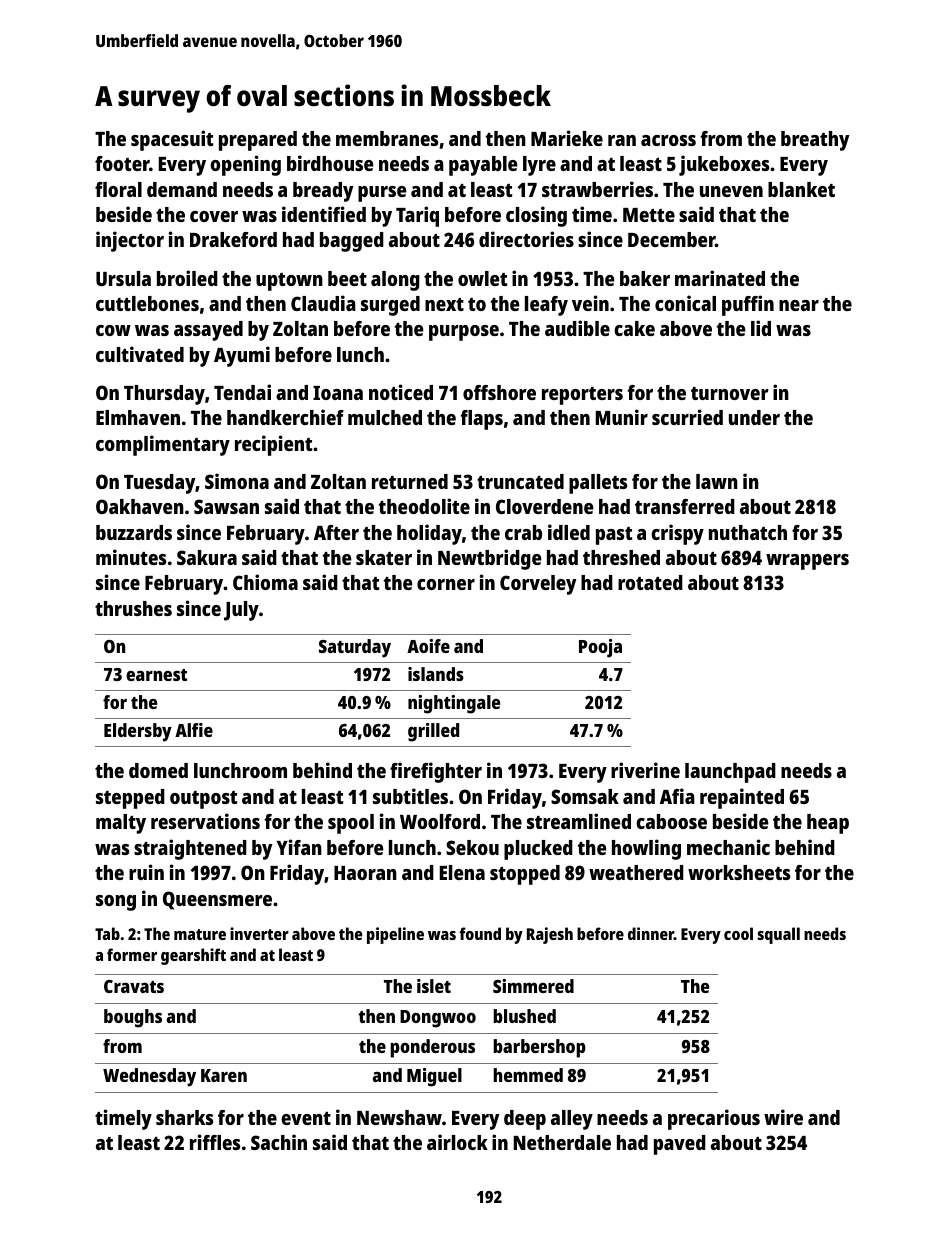  Describe the element at coordinates (636, 872) in the page. I see `weathered` at that location.
